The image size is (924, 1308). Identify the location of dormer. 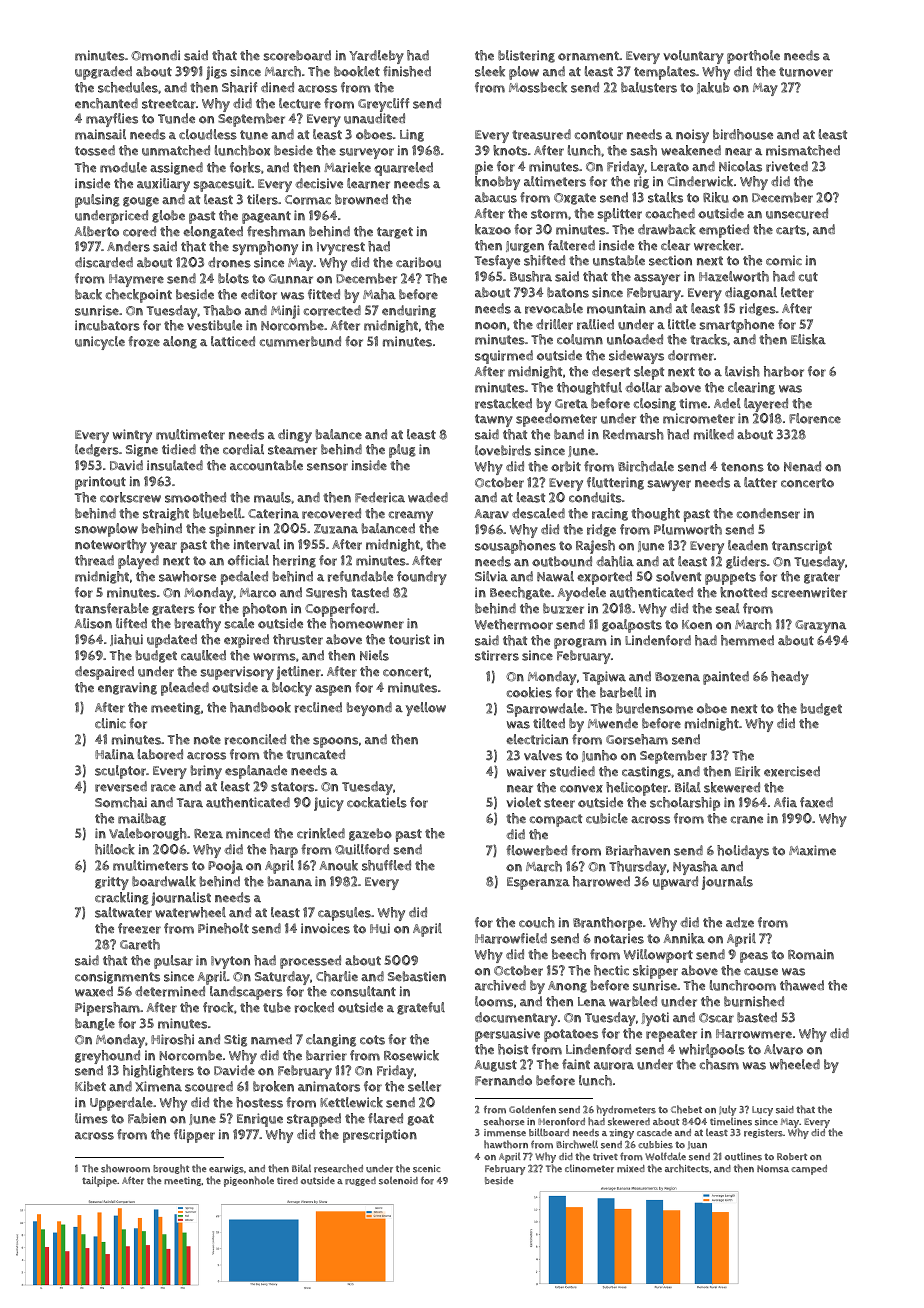
(691, 355).
